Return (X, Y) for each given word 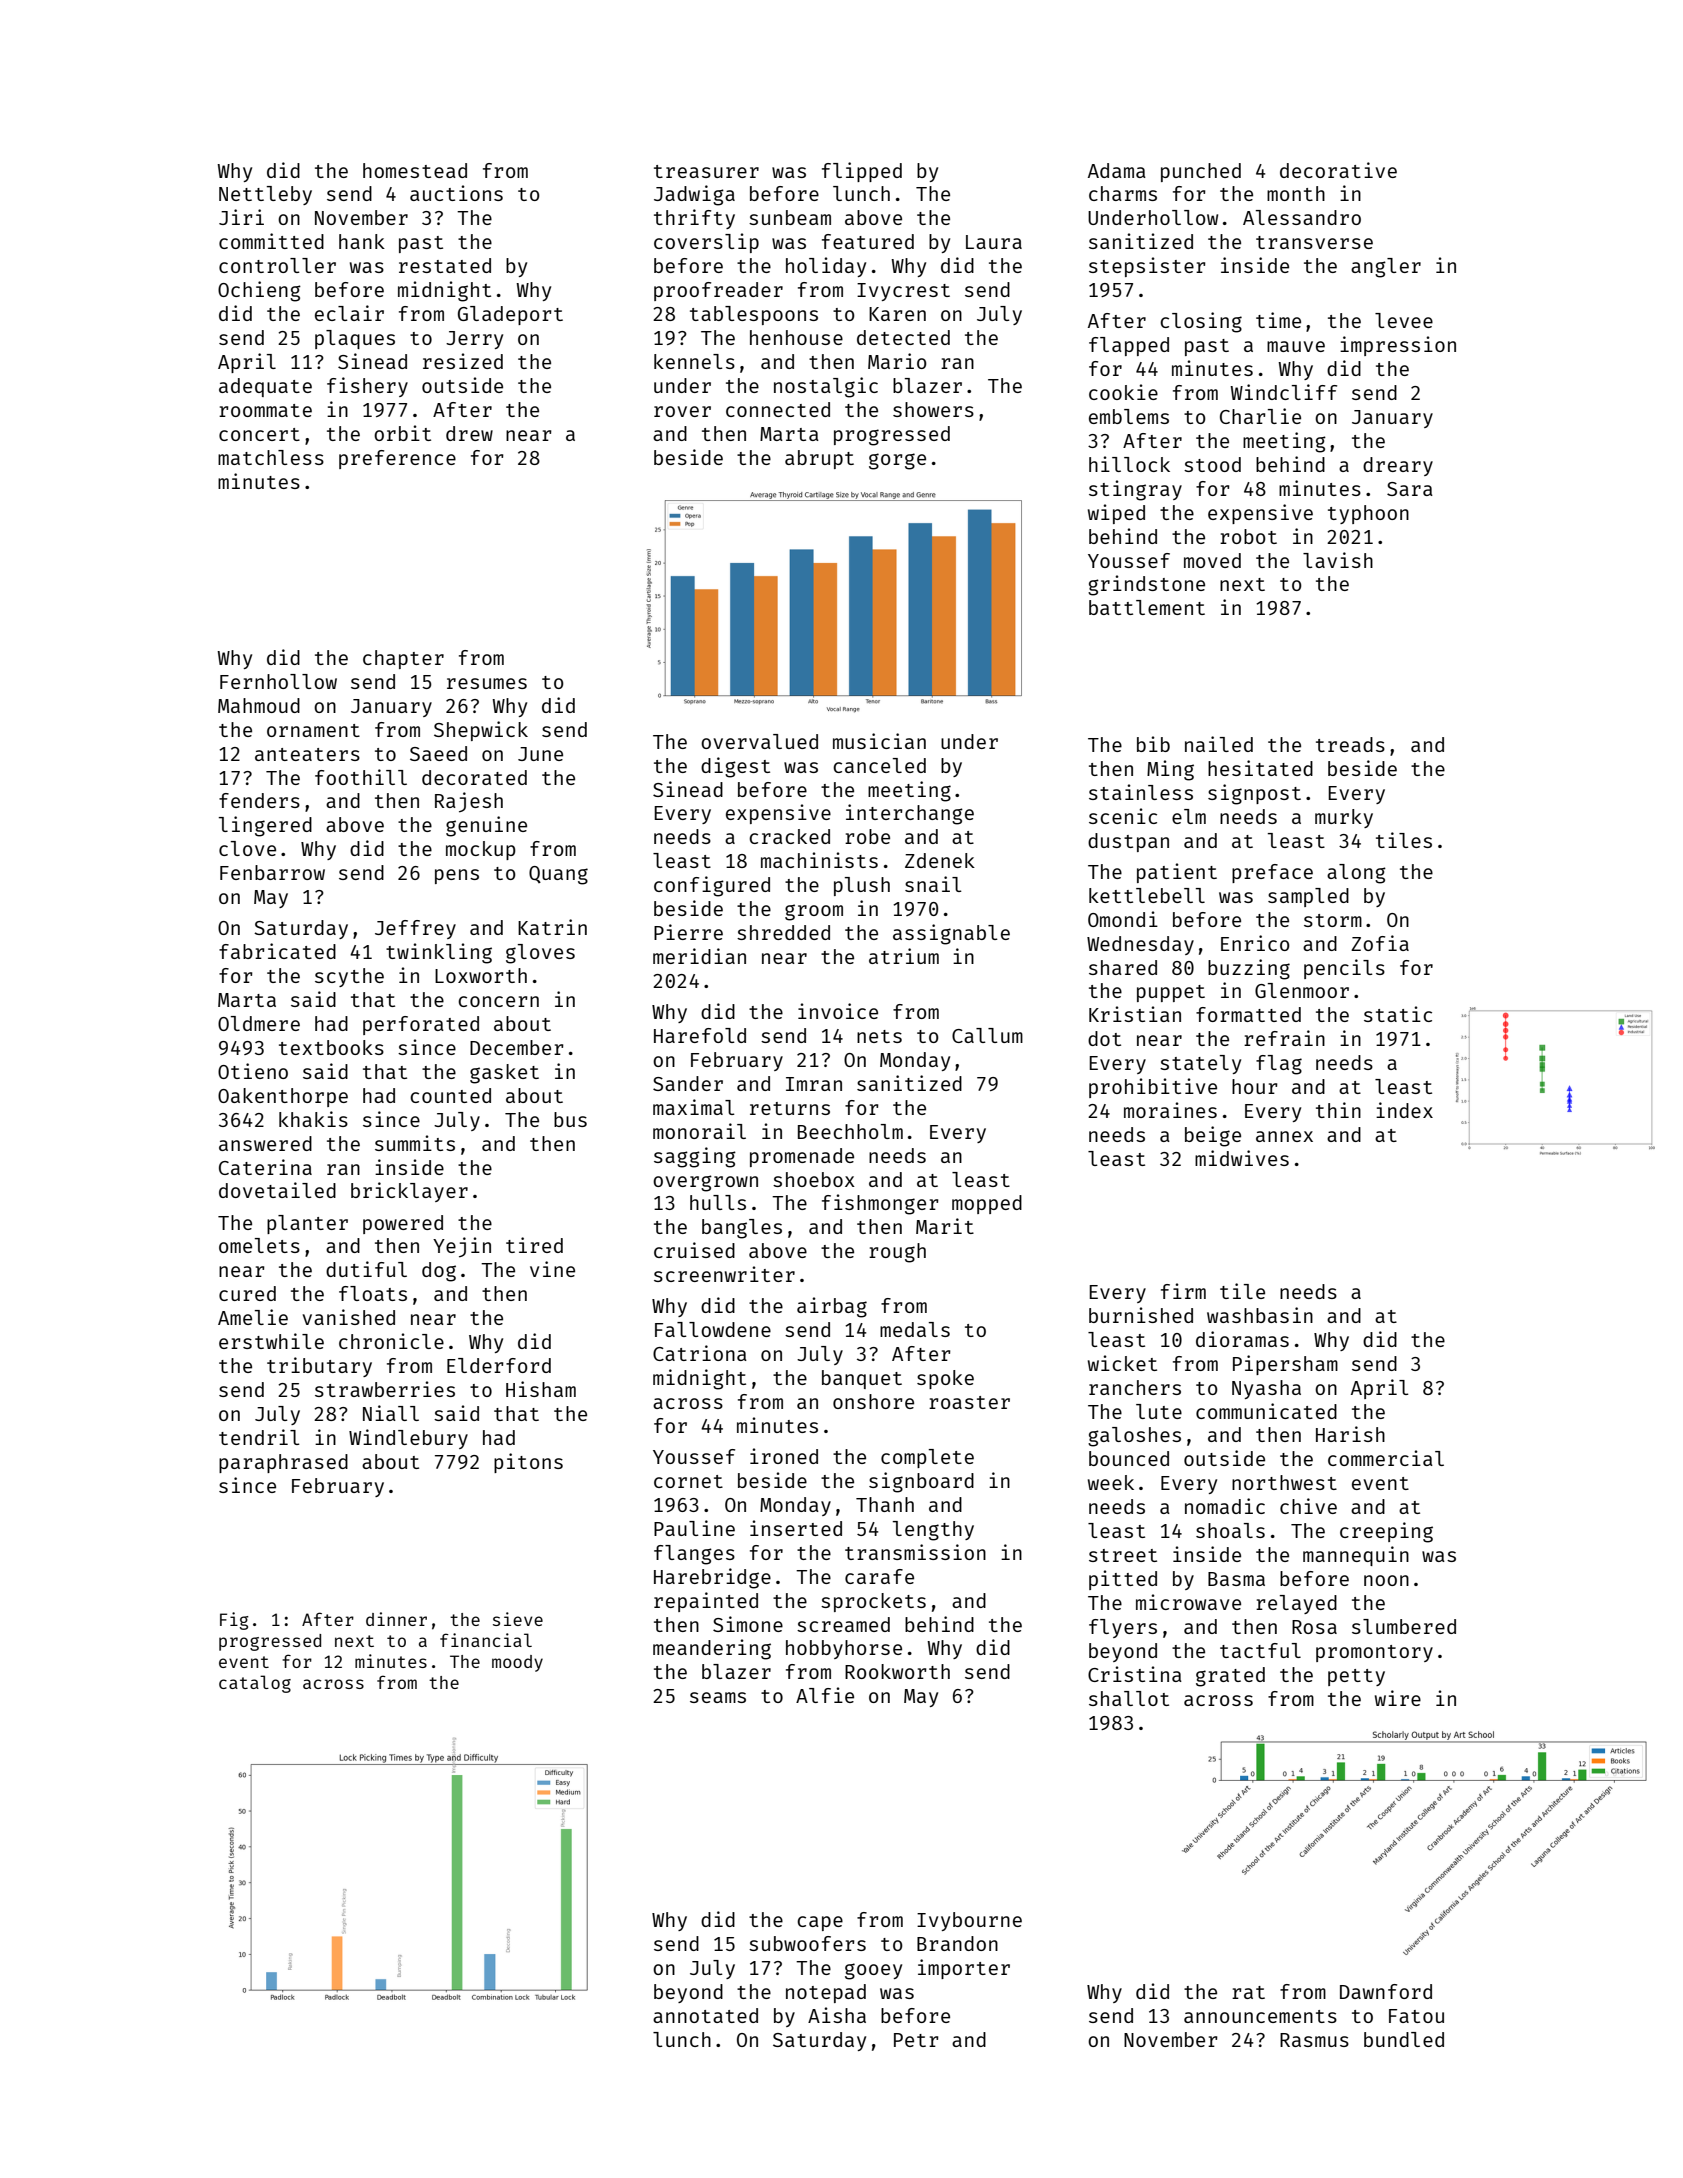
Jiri (241, 217)
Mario (897, 361)
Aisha (837, 2015)
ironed (784, 1456)
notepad (826, 1993)
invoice (838, 1011)
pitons (528, 1463)
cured (247, 1293)
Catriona (700, 1353)
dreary (1398, 466)
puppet (1171, 993)
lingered (265, 826)
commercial (1386, 1458)
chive (1308, 1506)
